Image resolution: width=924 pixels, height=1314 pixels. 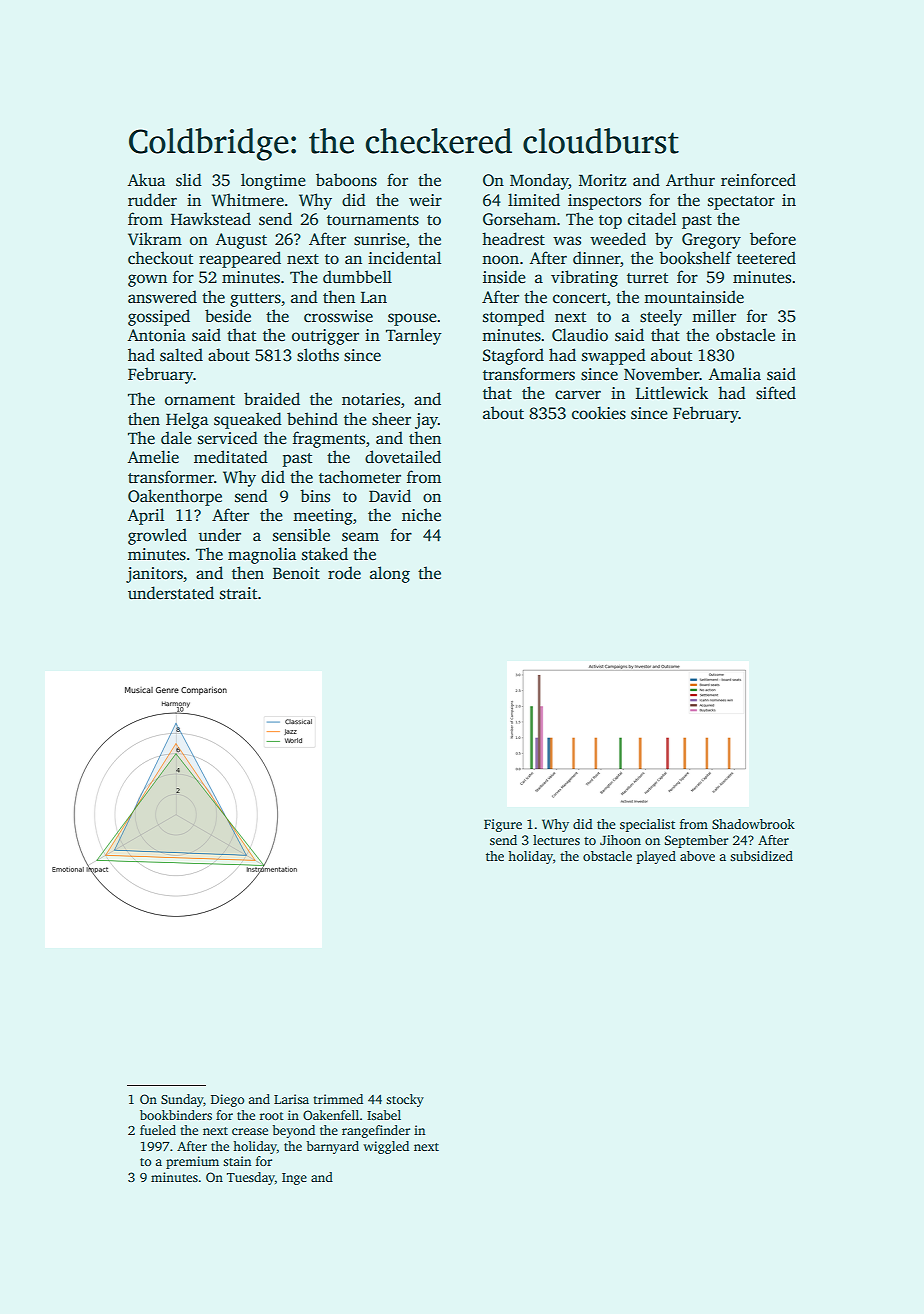 What do you see at coordinates (761, 856) in the page?
I see `subsidized` at bounding box center [761, 856].
